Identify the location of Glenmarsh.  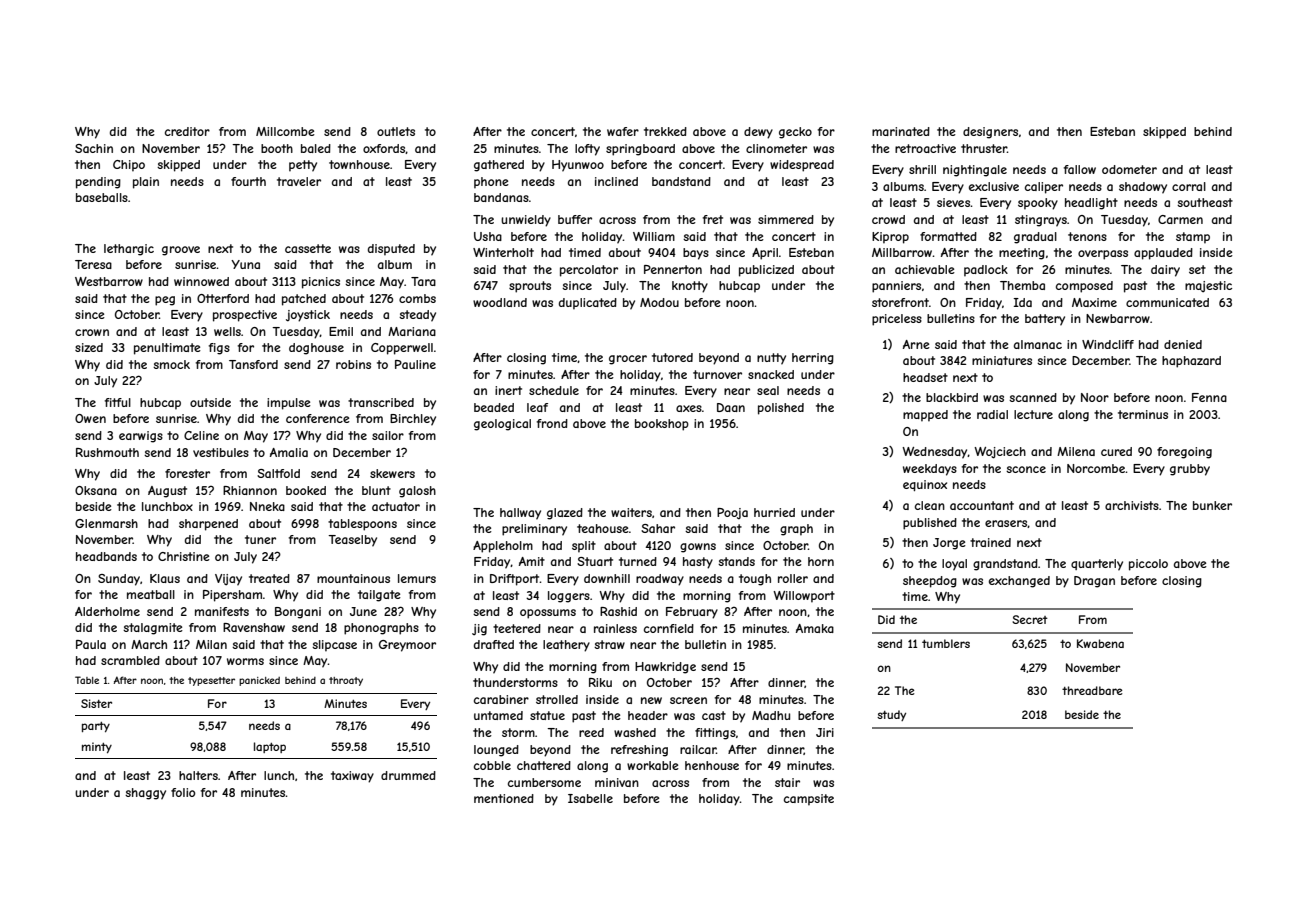
(106, 523).
